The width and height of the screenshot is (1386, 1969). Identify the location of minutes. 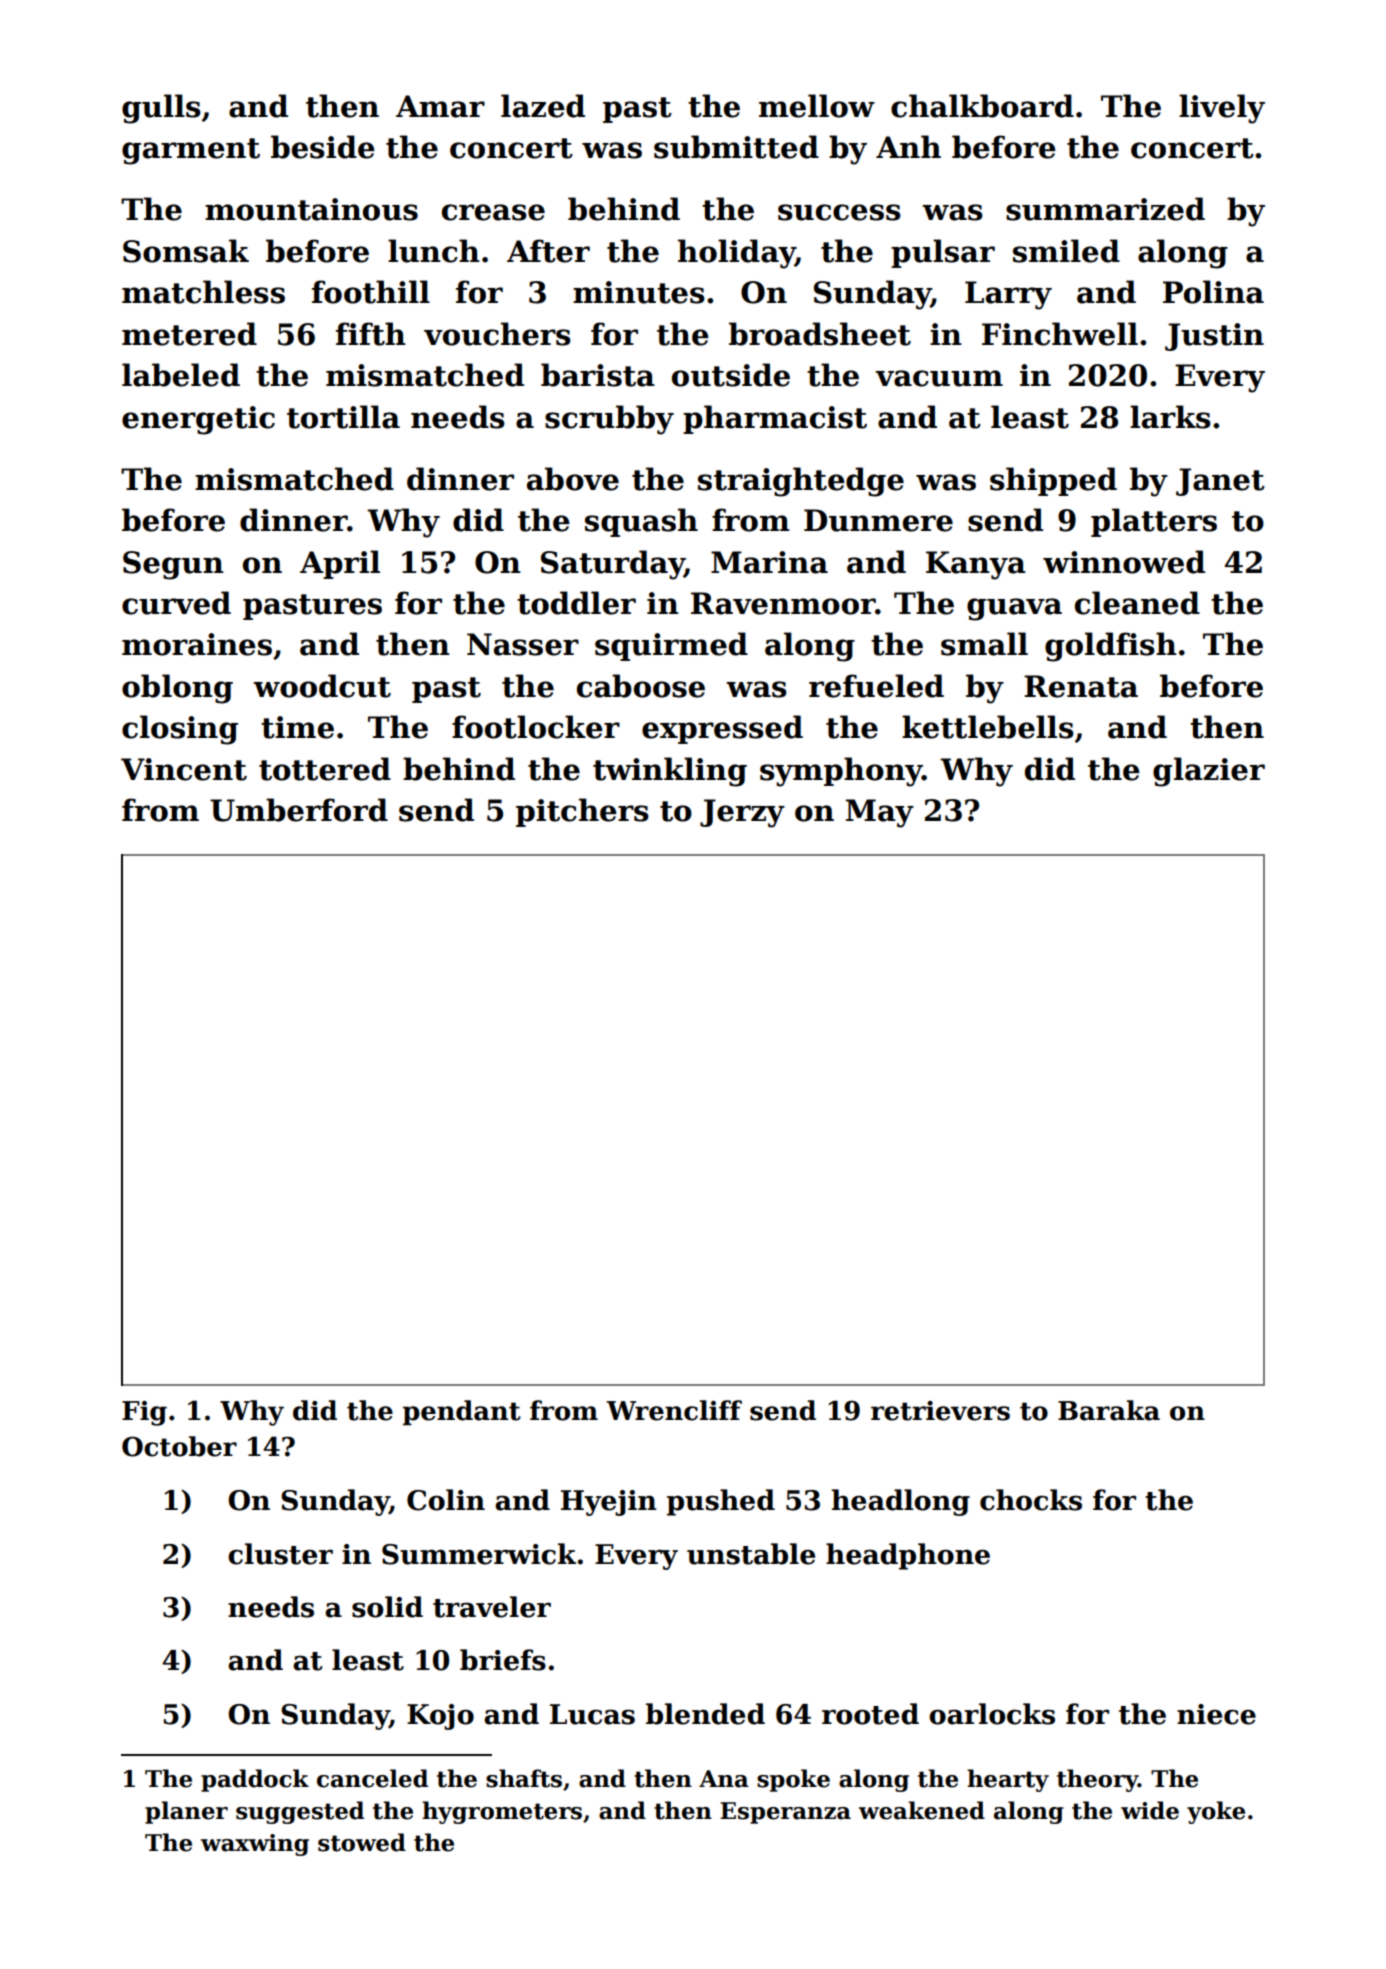
(639, 292).
